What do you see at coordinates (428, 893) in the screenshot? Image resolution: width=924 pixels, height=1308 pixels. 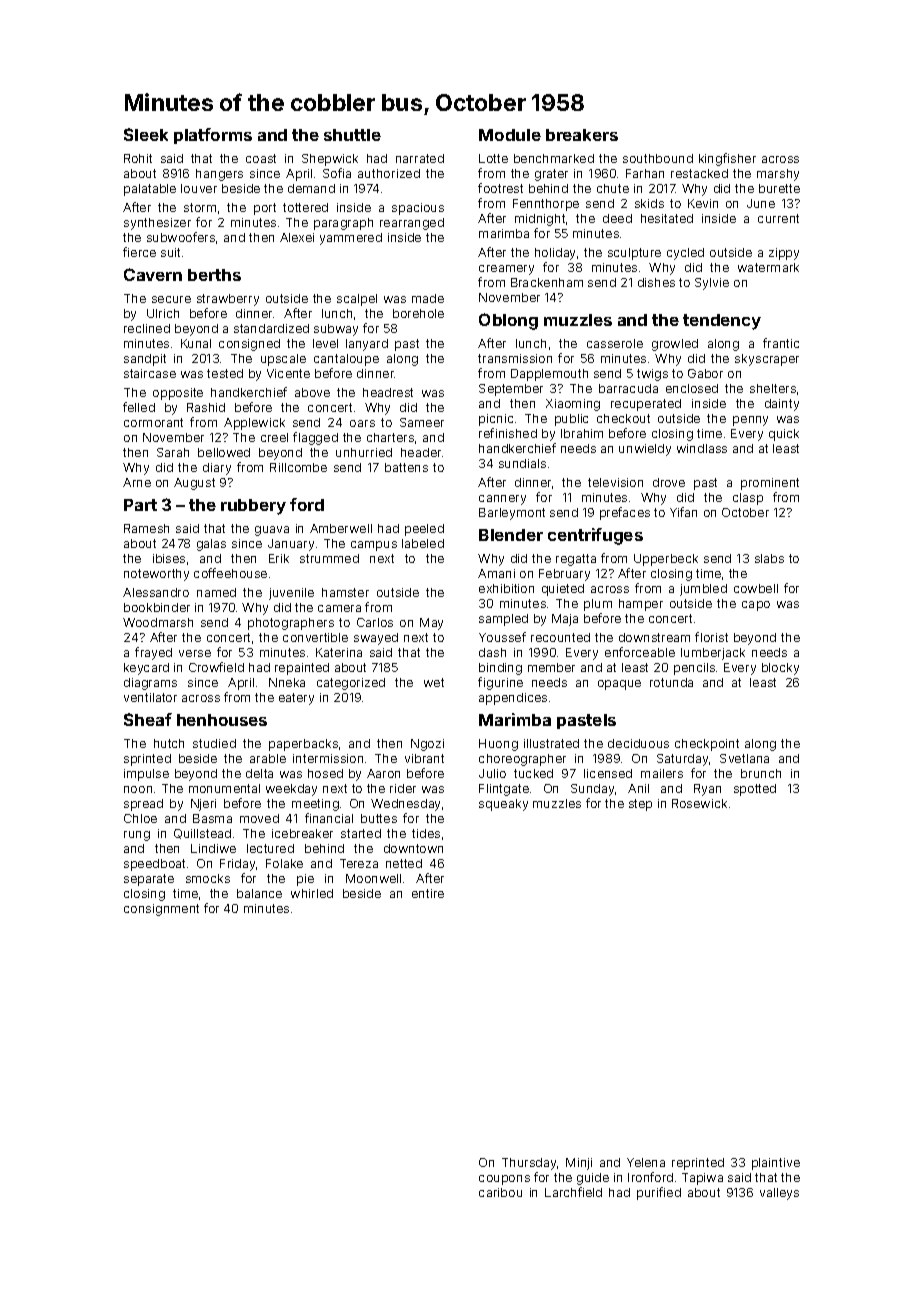 I see `entire` at bounding box center [428, 893].
